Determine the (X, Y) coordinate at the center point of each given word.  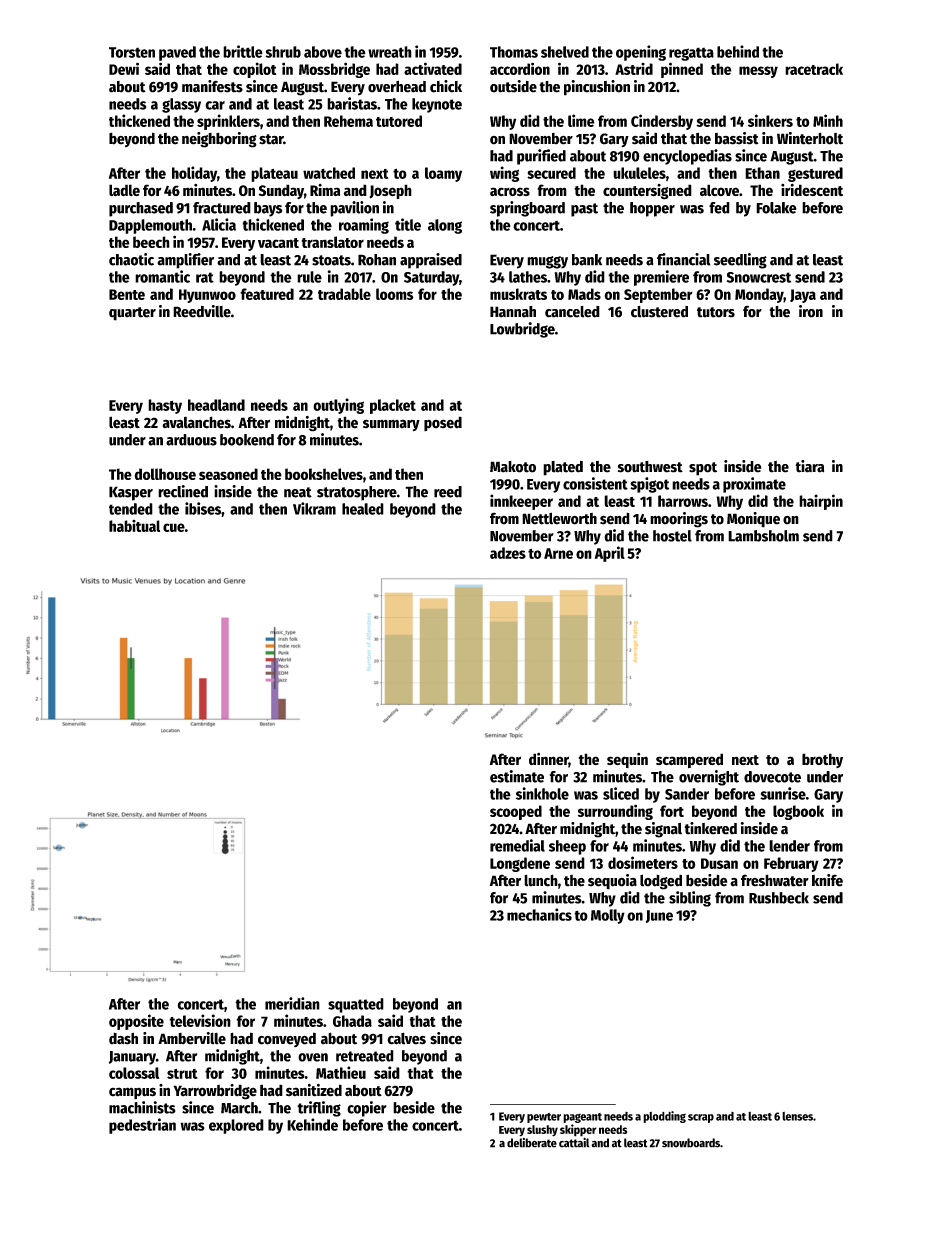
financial (684, 259)
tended (131, 509)
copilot (254, 70)
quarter (132, 314)
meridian (292, 1003)
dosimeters (643, 862)
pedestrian (142, 1126)
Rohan (377, 260)
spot (703, 469)
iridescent (812, 190)
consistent (595, 483)
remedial (517, 845)
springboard (527, 209)
